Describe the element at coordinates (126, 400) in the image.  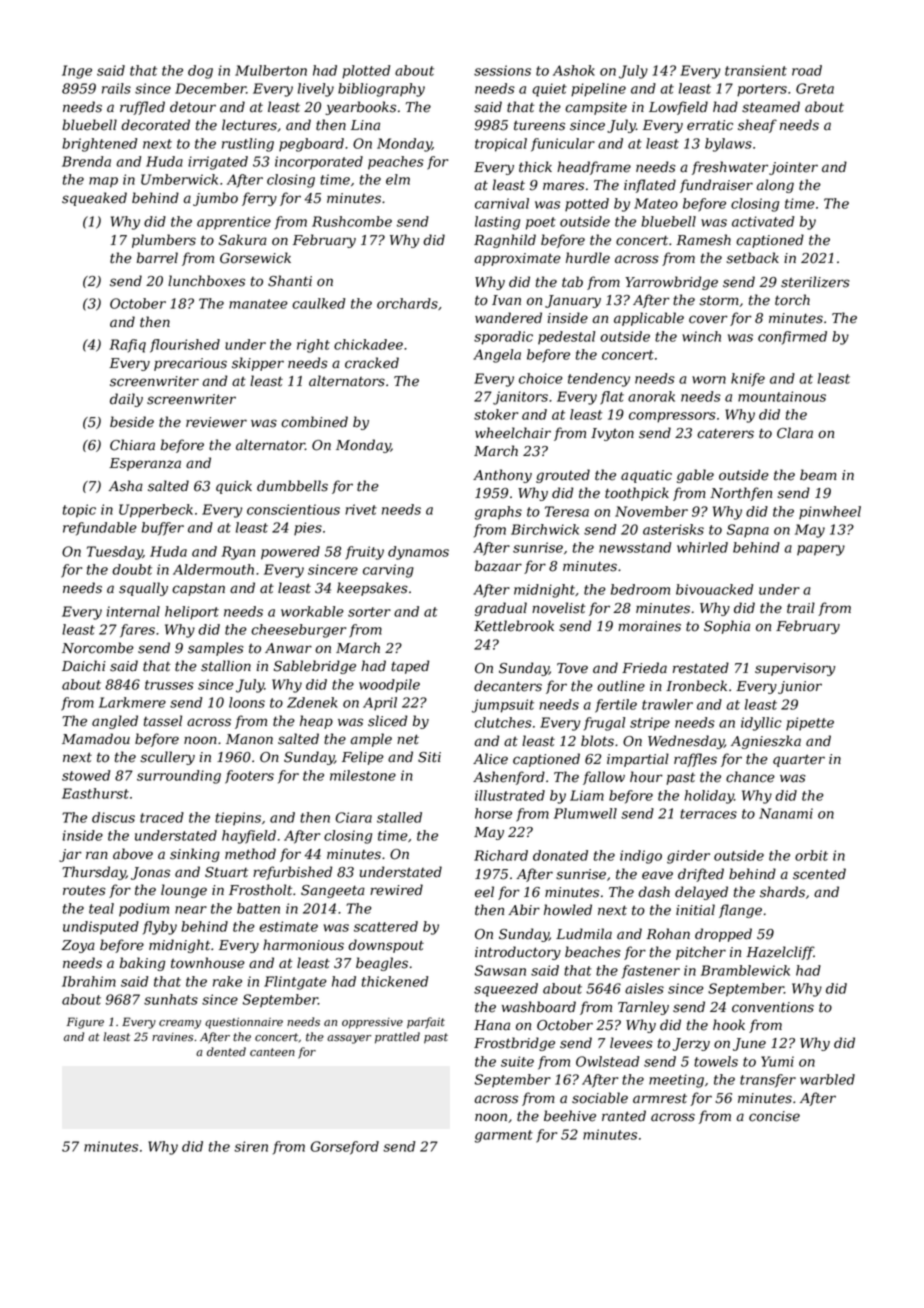
I see `daily` at that location.
